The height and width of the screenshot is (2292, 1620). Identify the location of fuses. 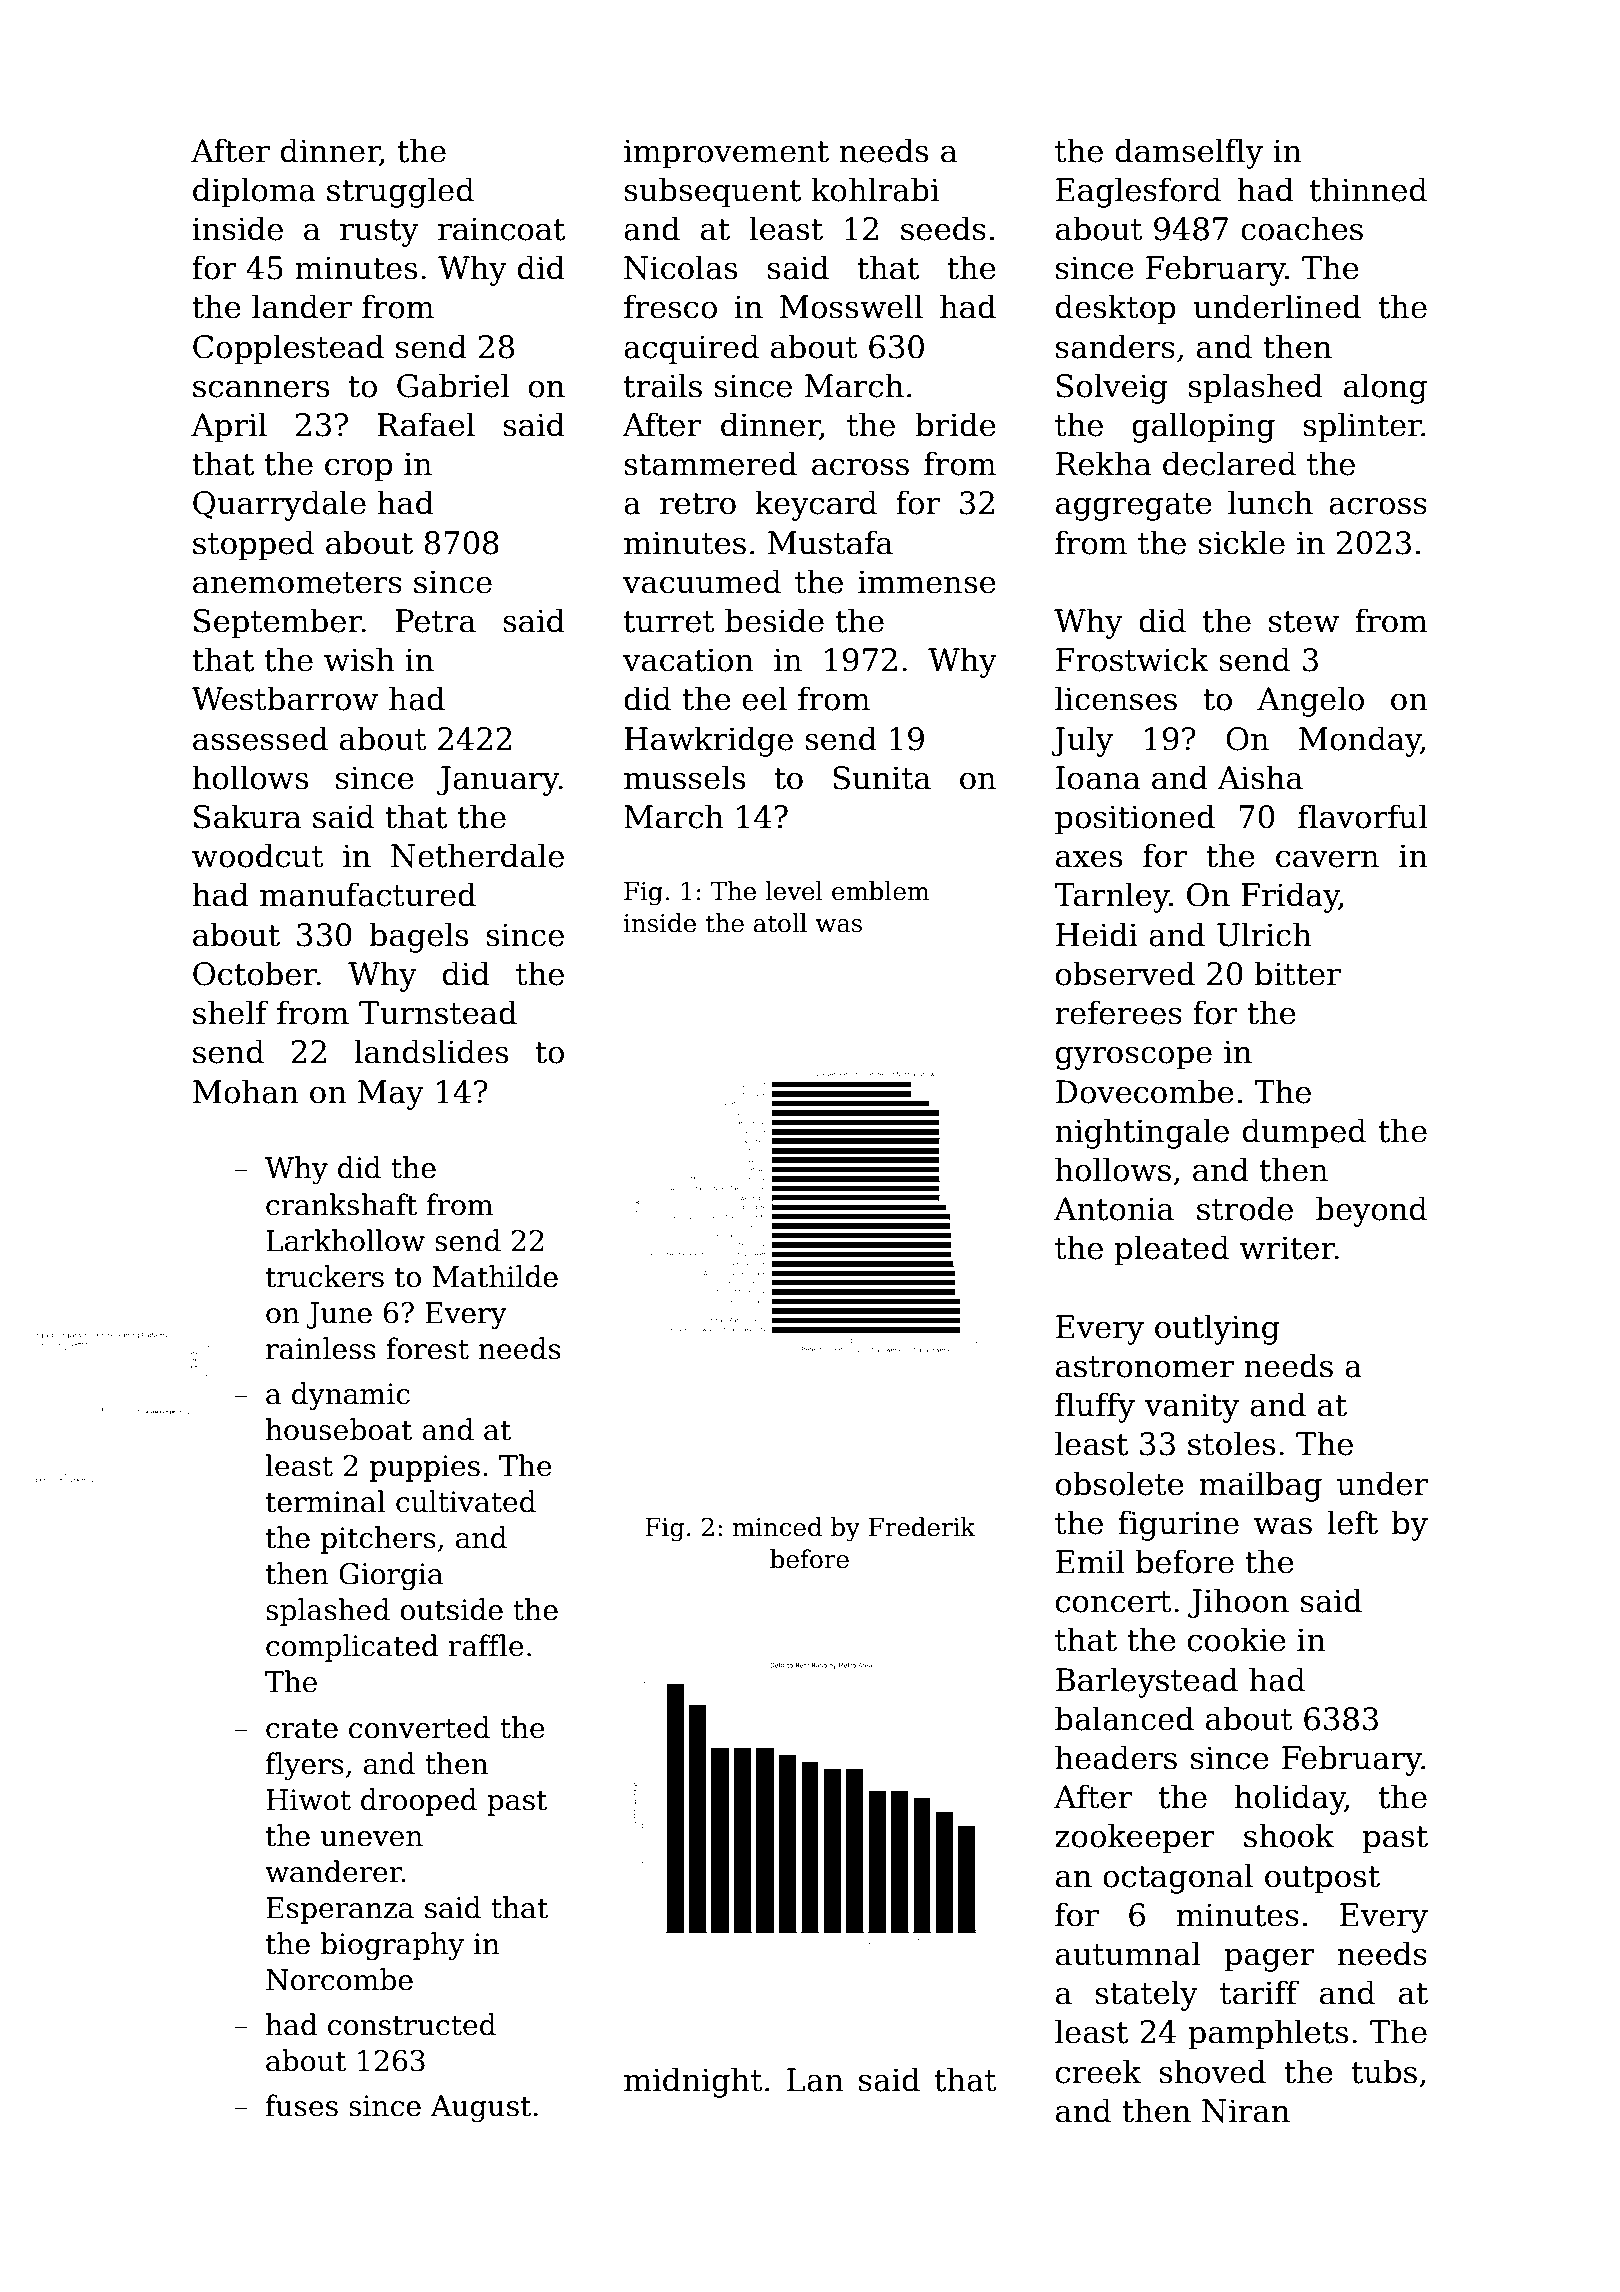
(302, 2105).
